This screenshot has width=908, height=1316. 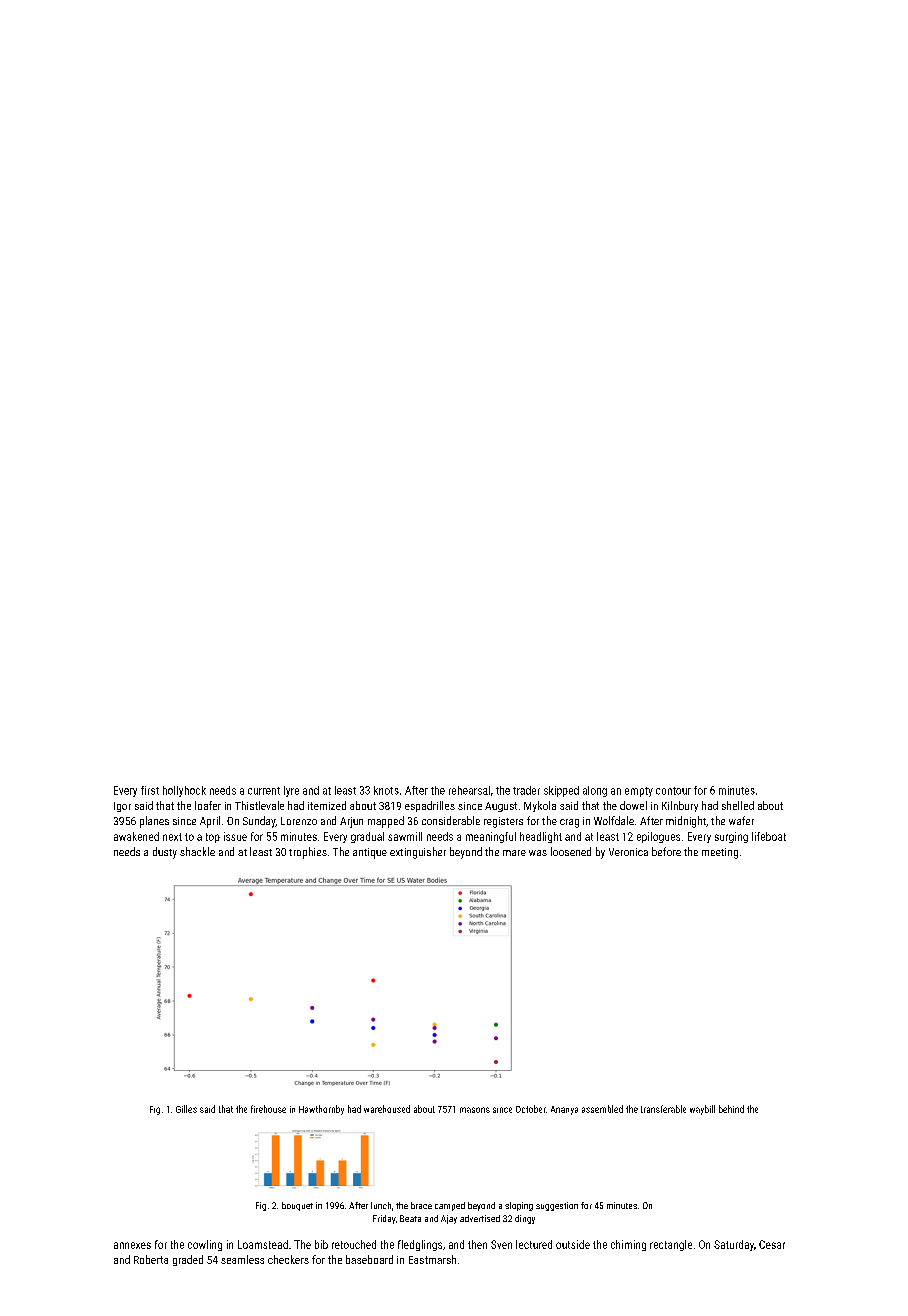 I want to click on current, so click(x=264, y=791).
